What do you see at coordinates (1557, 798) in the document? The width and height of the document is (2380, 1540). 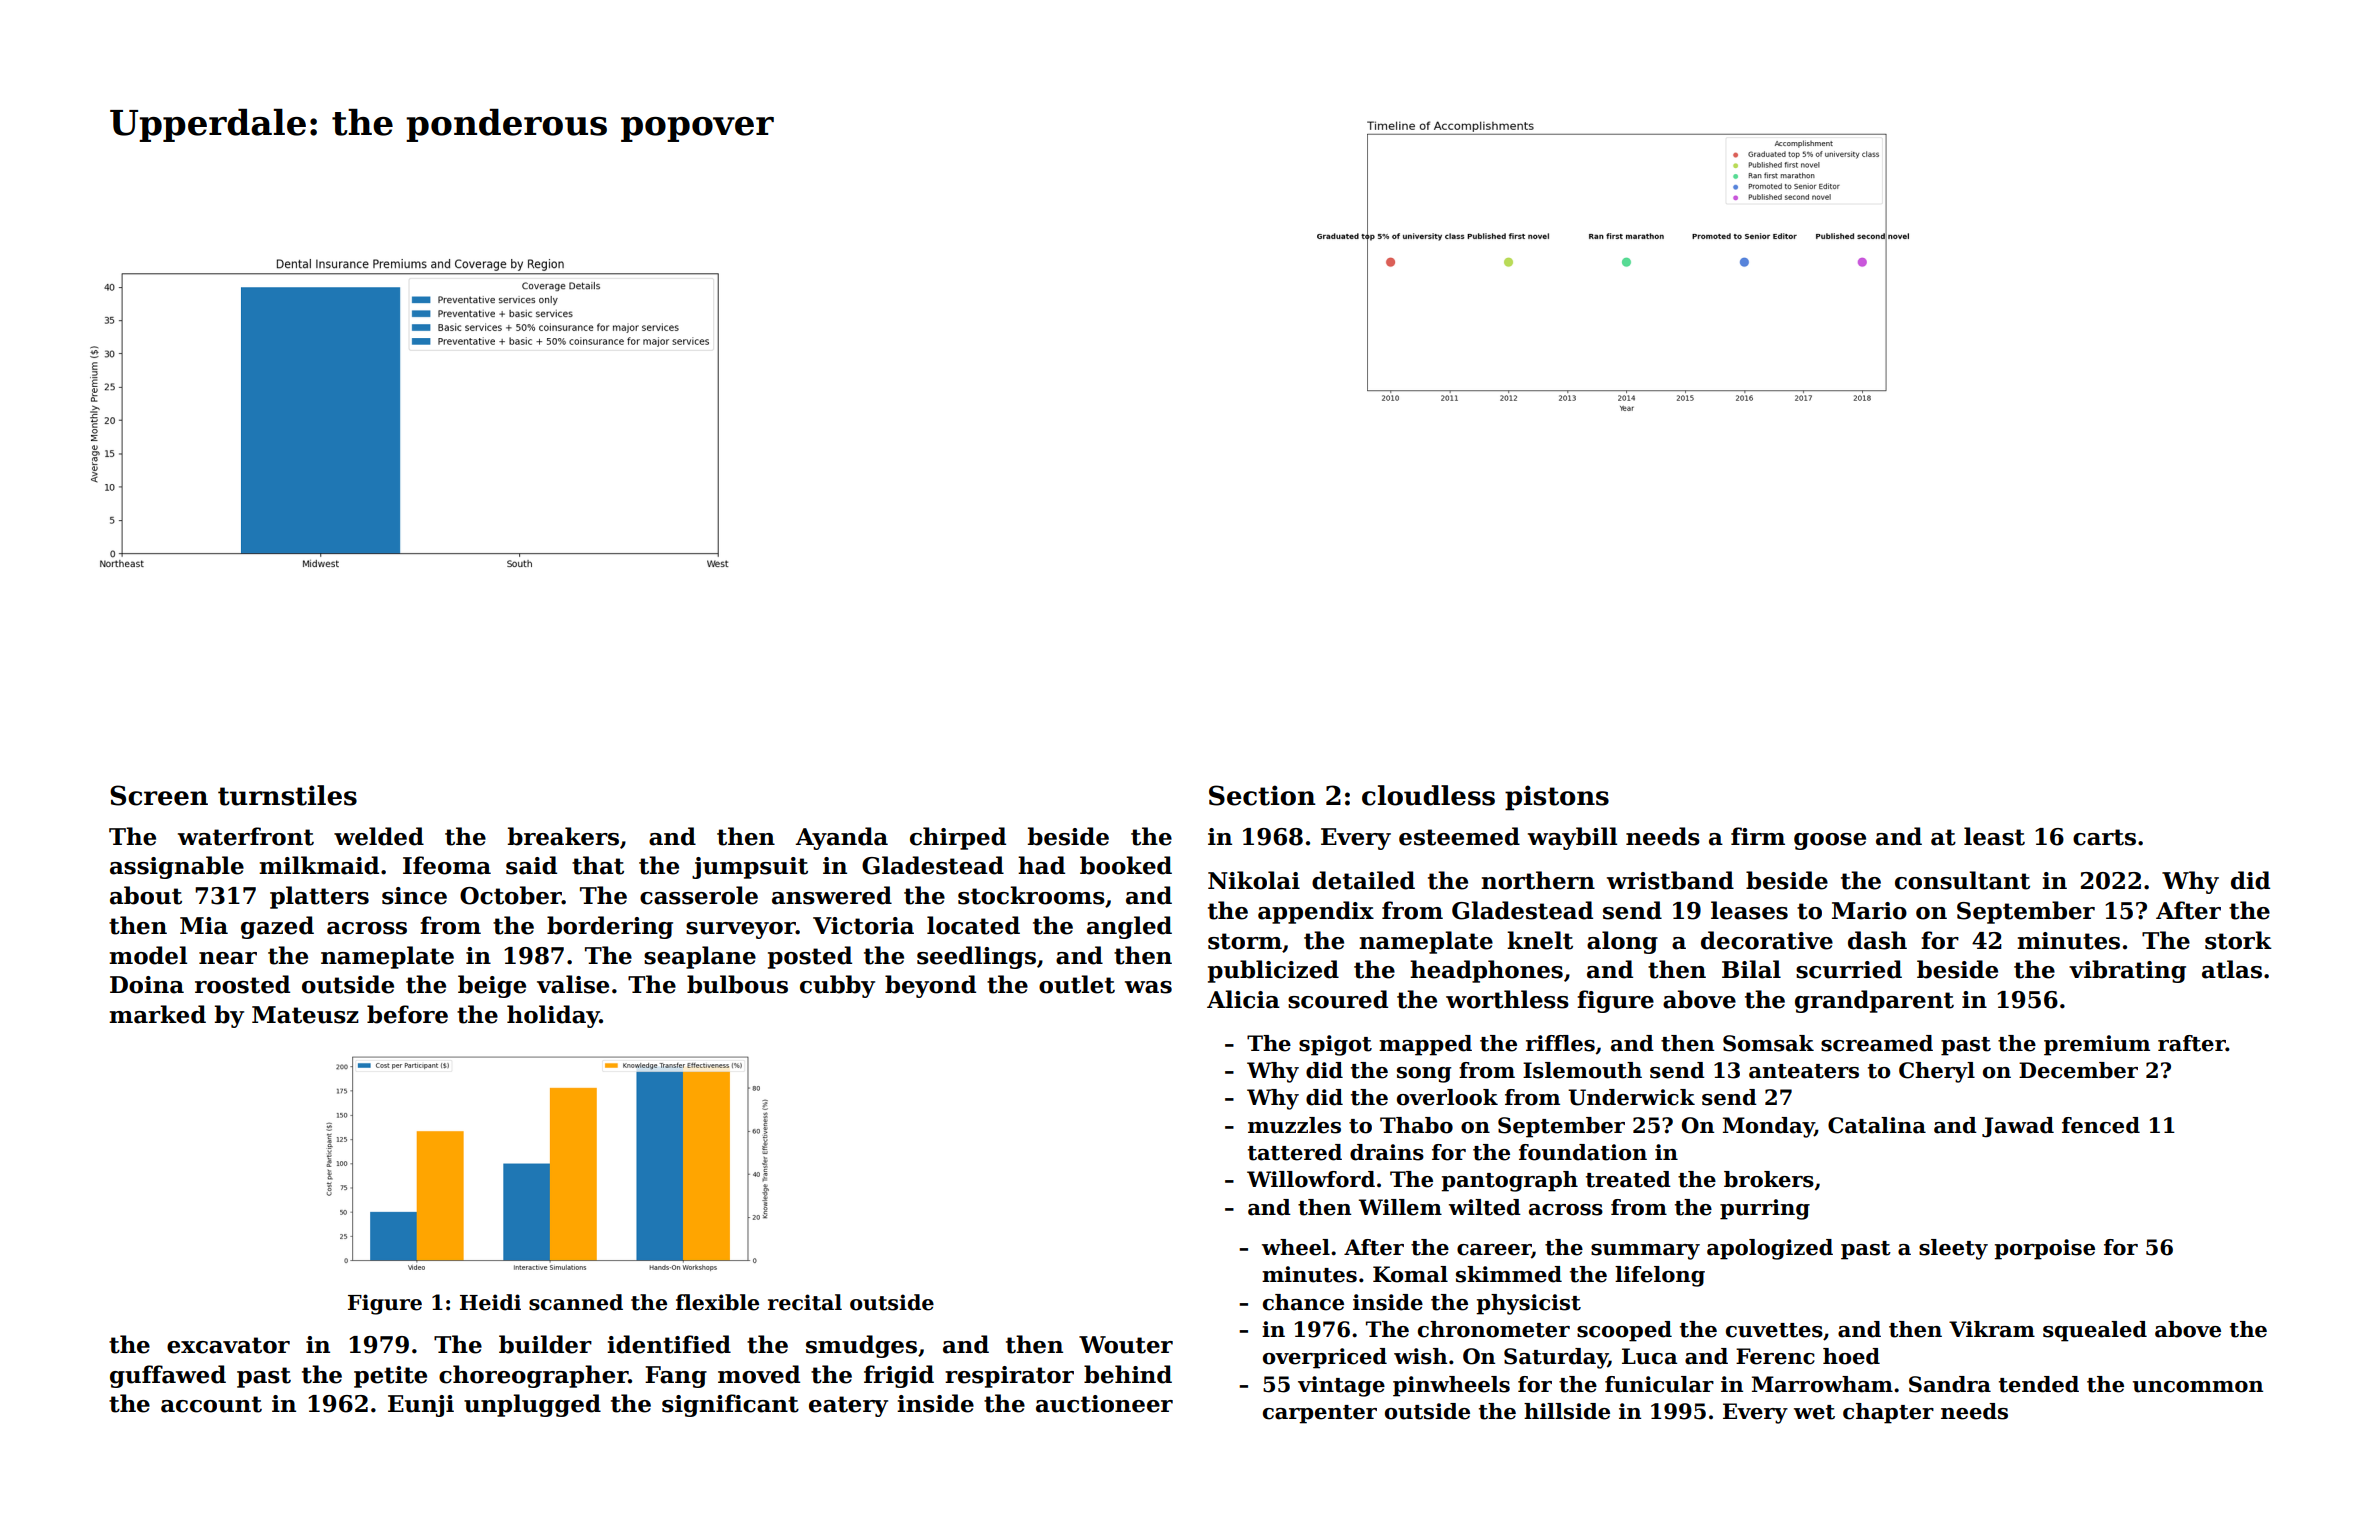 I see `pistons` at bounding box center [1557, 798].
